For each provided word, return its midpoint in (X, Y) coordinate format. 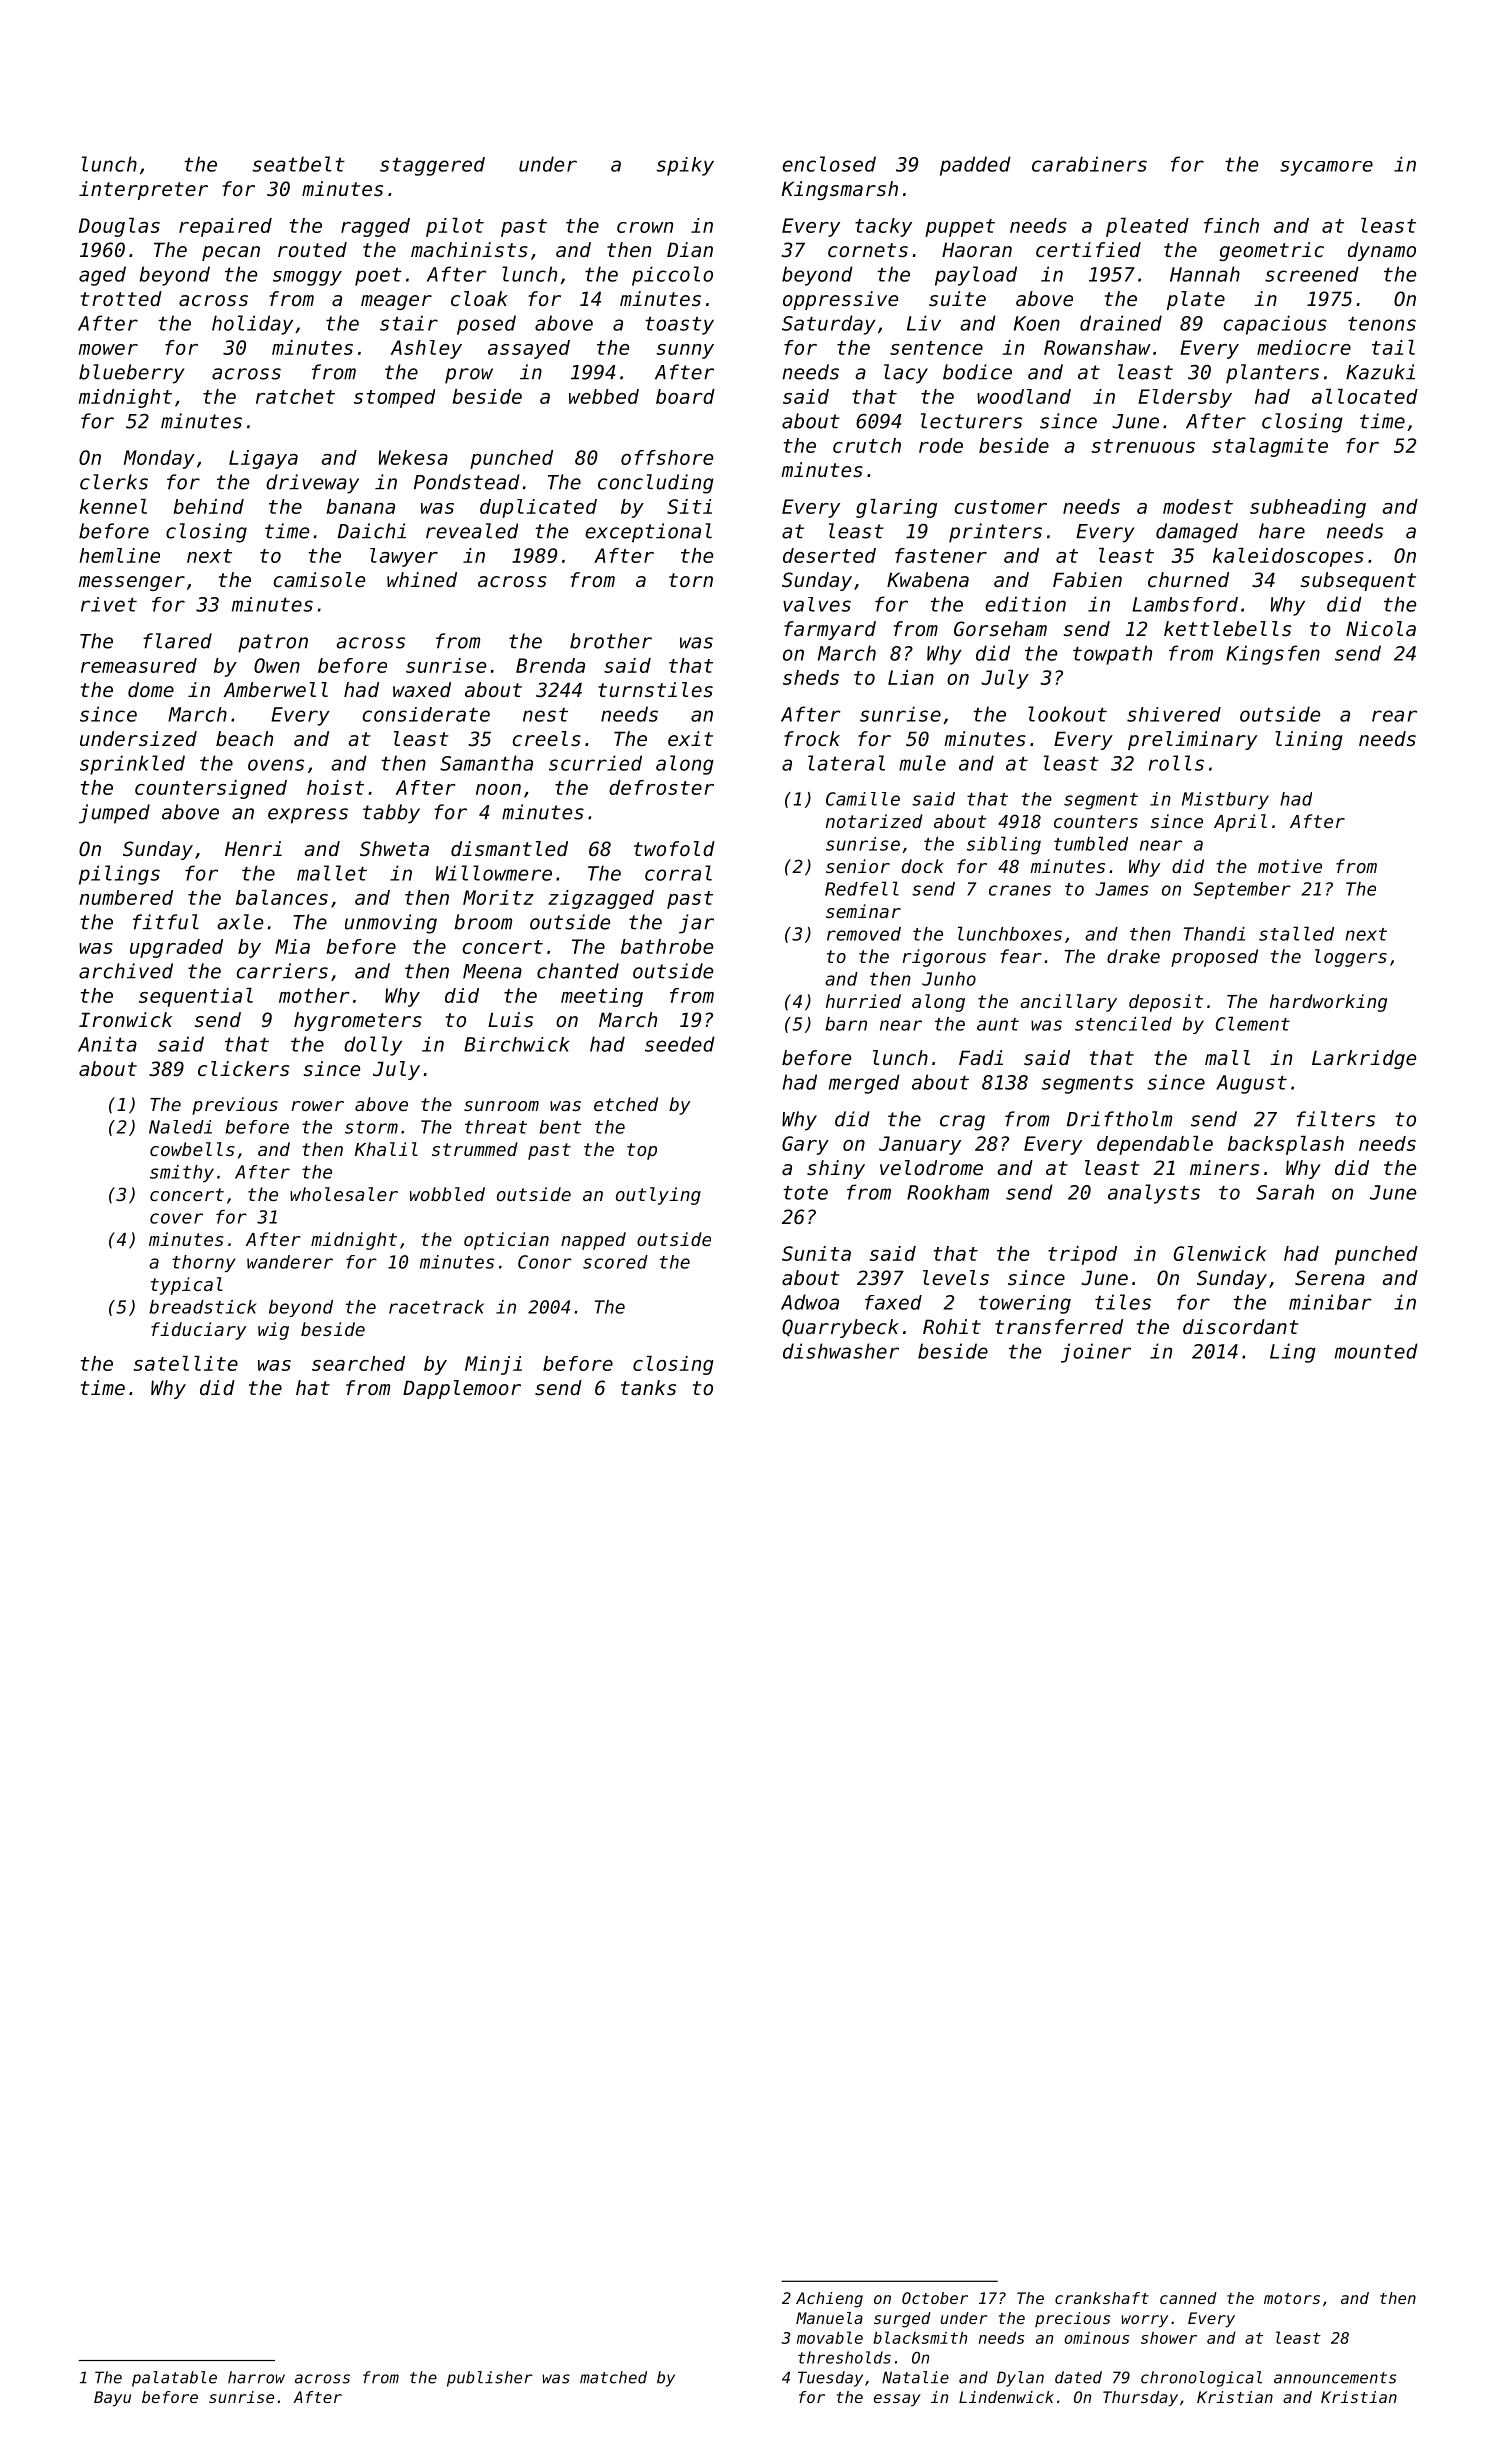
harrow (256, 2377)
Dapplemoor (462, 1389)
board (685, 396)
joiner (1096, 1353)
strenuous (1143, 446)
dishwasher (841, 1351)
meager (396, 302)
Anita (107, 1044)
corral (678, 873)
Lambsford (1185, 604)
